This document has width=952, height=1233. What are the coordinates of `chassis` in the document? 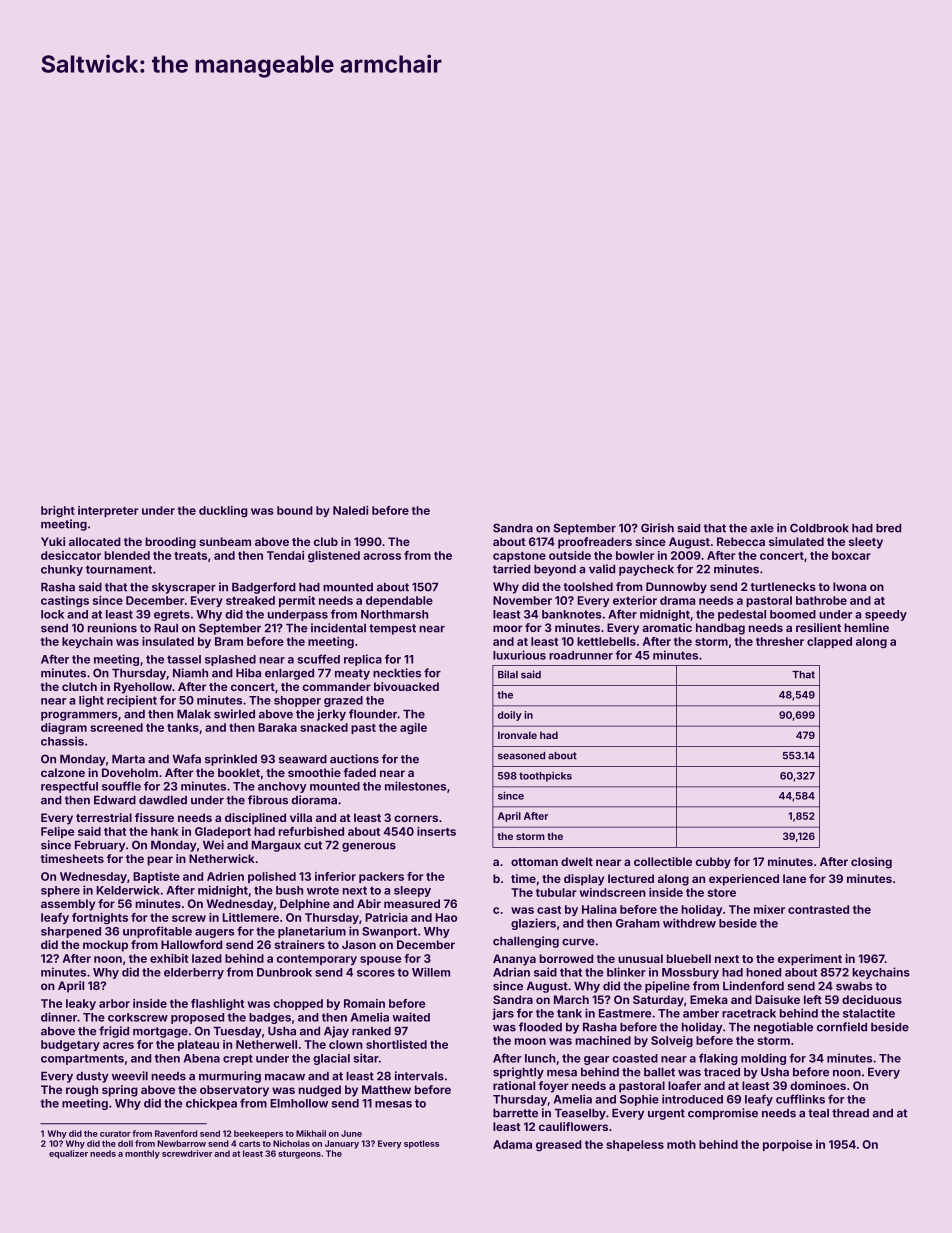 It's located at (62, 741).
